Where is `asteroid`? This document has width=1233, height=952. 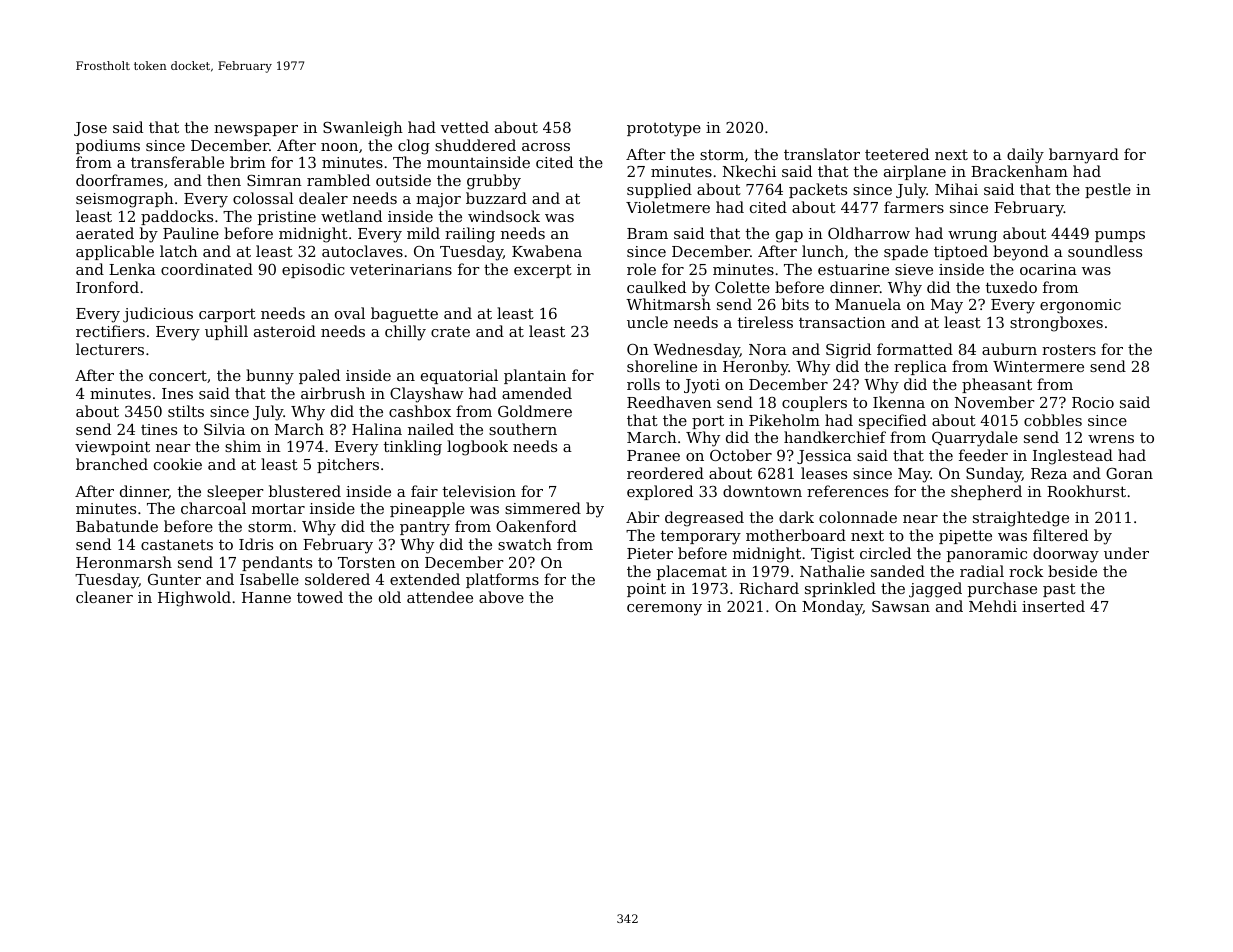
asteroid is located at coordinates (285, 331).
